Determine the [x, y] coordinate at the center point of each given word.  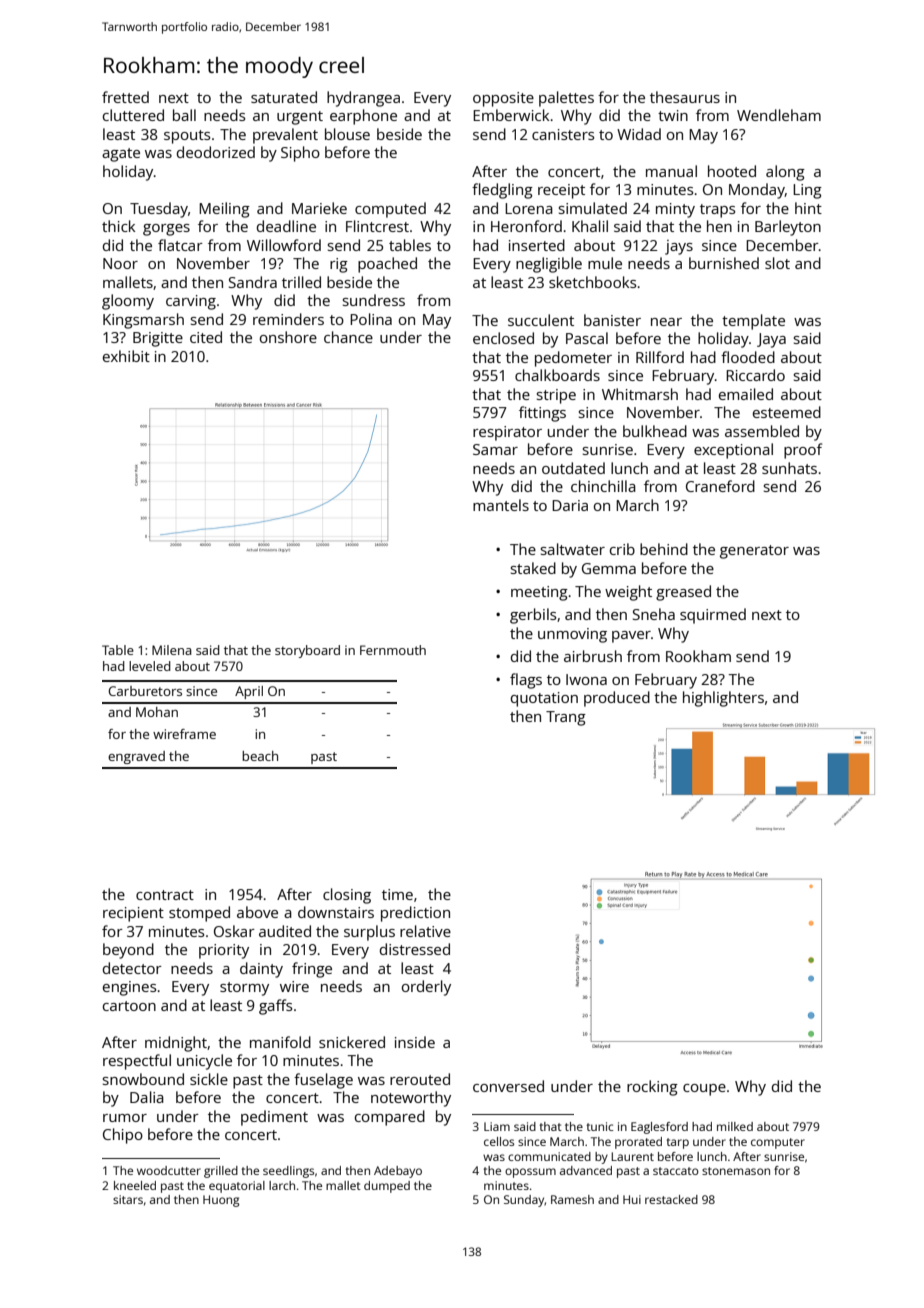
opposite [503, 99]
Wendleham [779, 115]
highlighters [723, 699]
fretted [125, 97]
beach [260, 756]
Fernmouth [393, 650]
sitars [128, 1199]
